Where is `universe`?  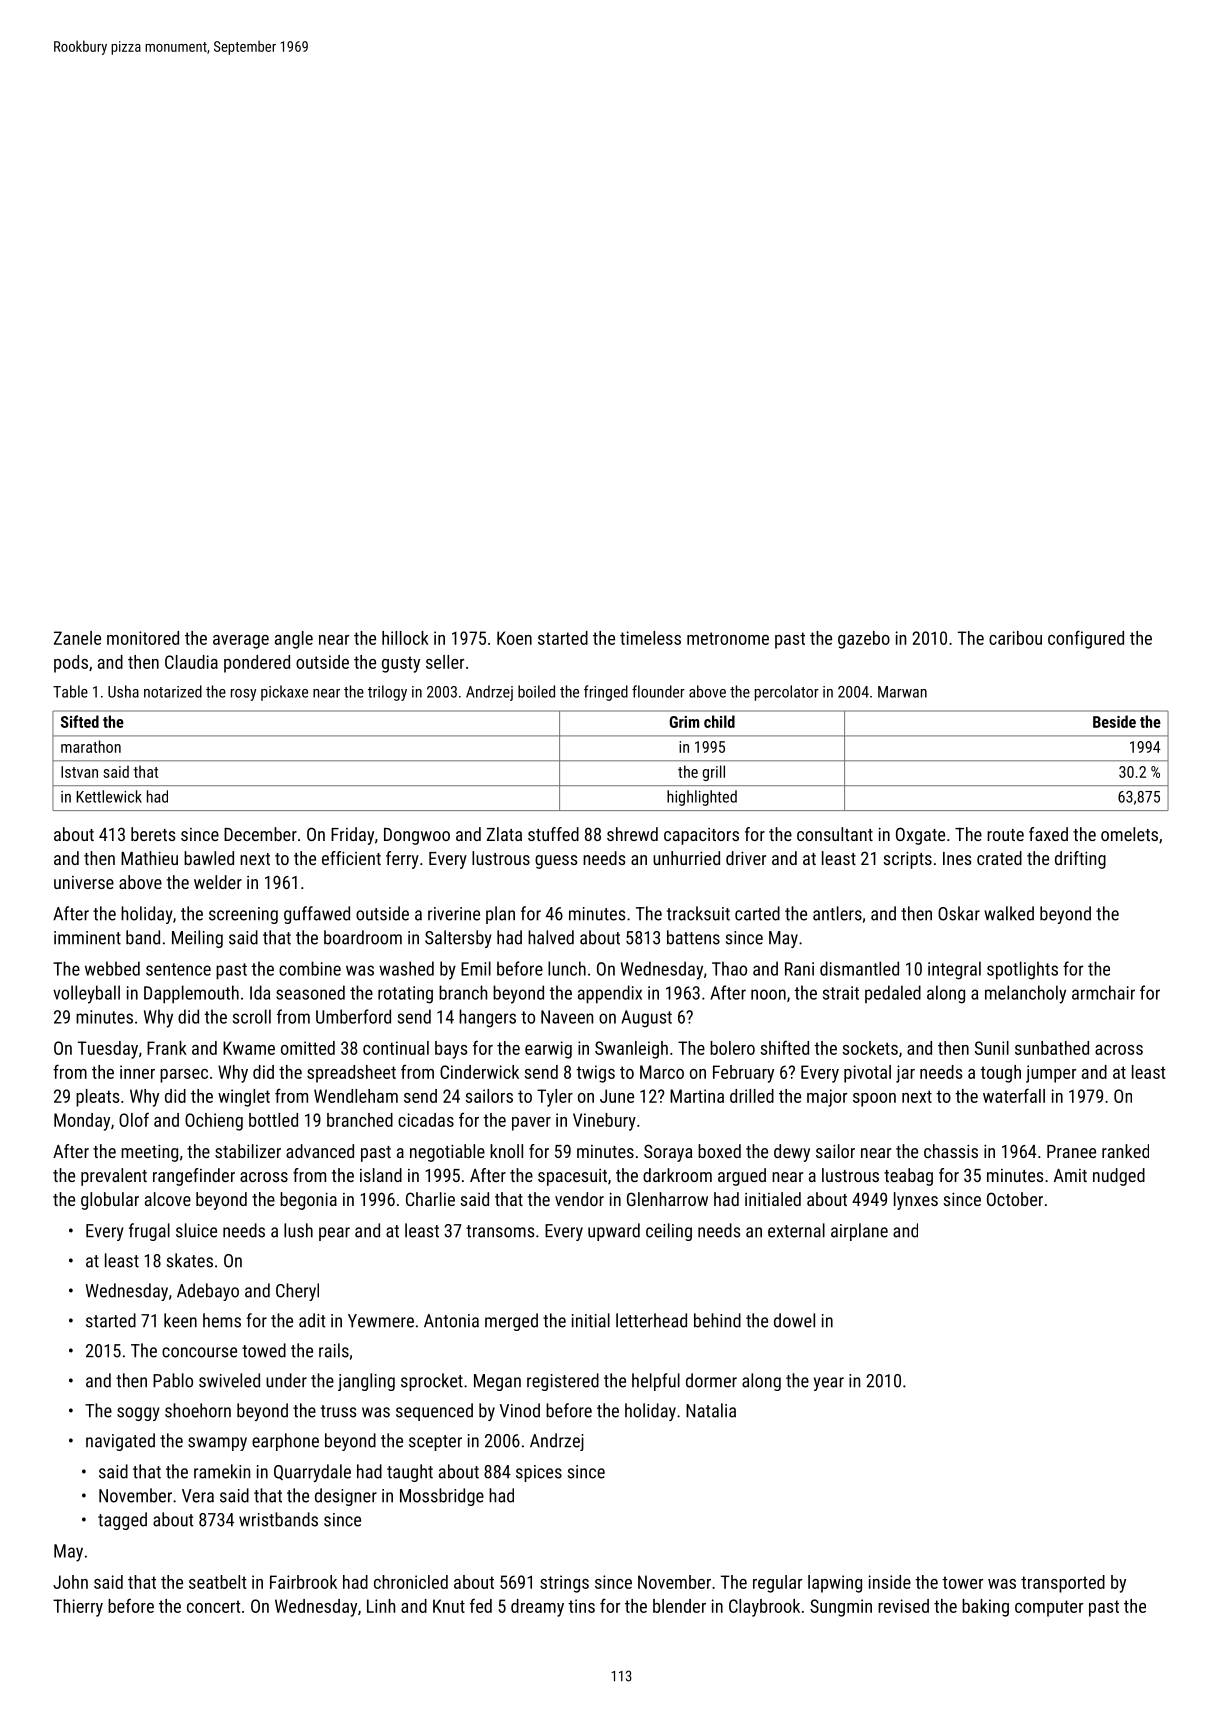 universe is located at coordinates (84, 882).
